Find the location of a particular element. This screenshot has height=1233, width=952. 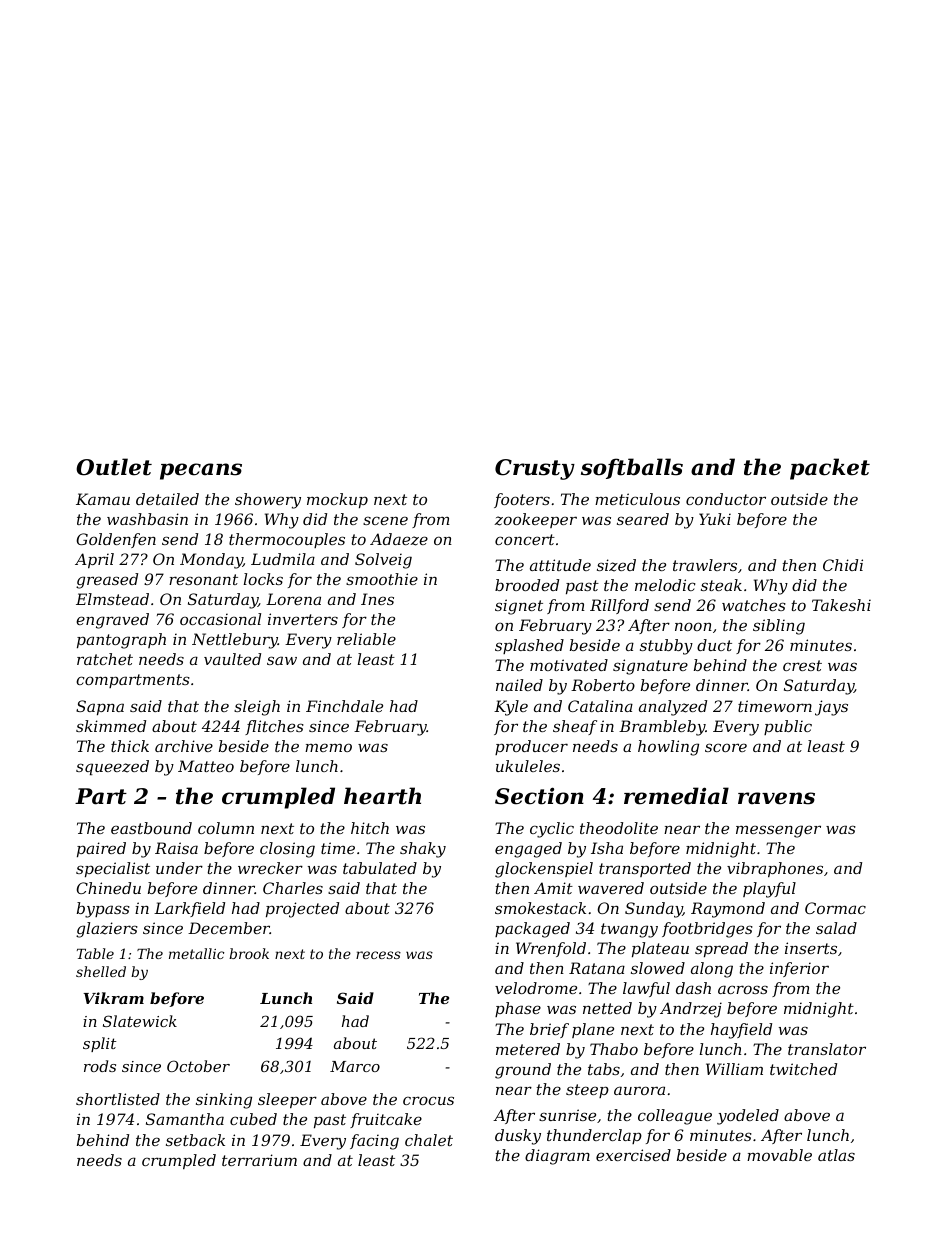

squeezed is located at coordinates (112, 767).
